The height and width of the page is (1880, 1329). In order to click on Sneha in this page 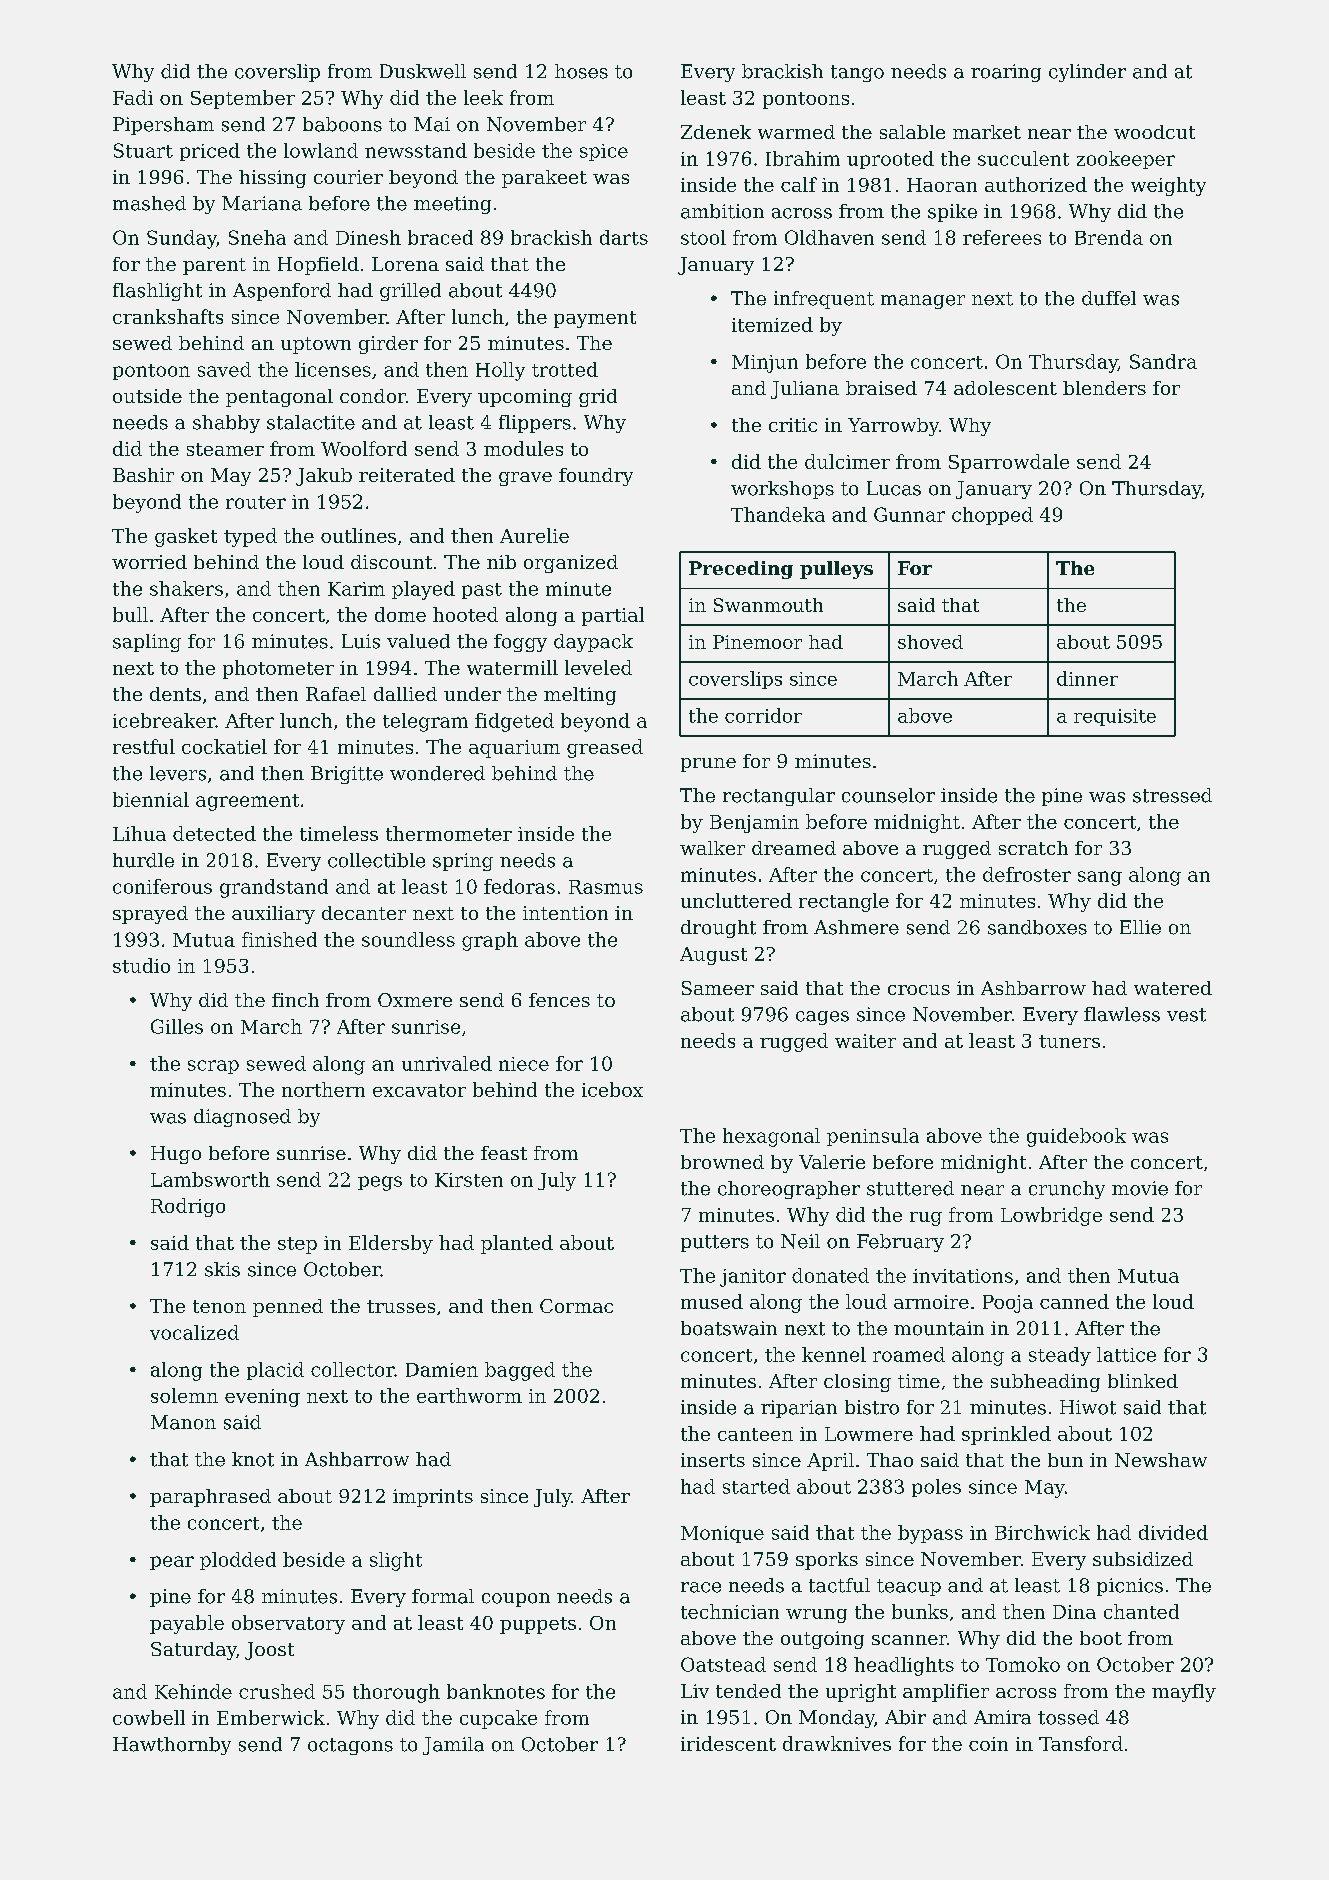, I will do `click(257, 237)`.
